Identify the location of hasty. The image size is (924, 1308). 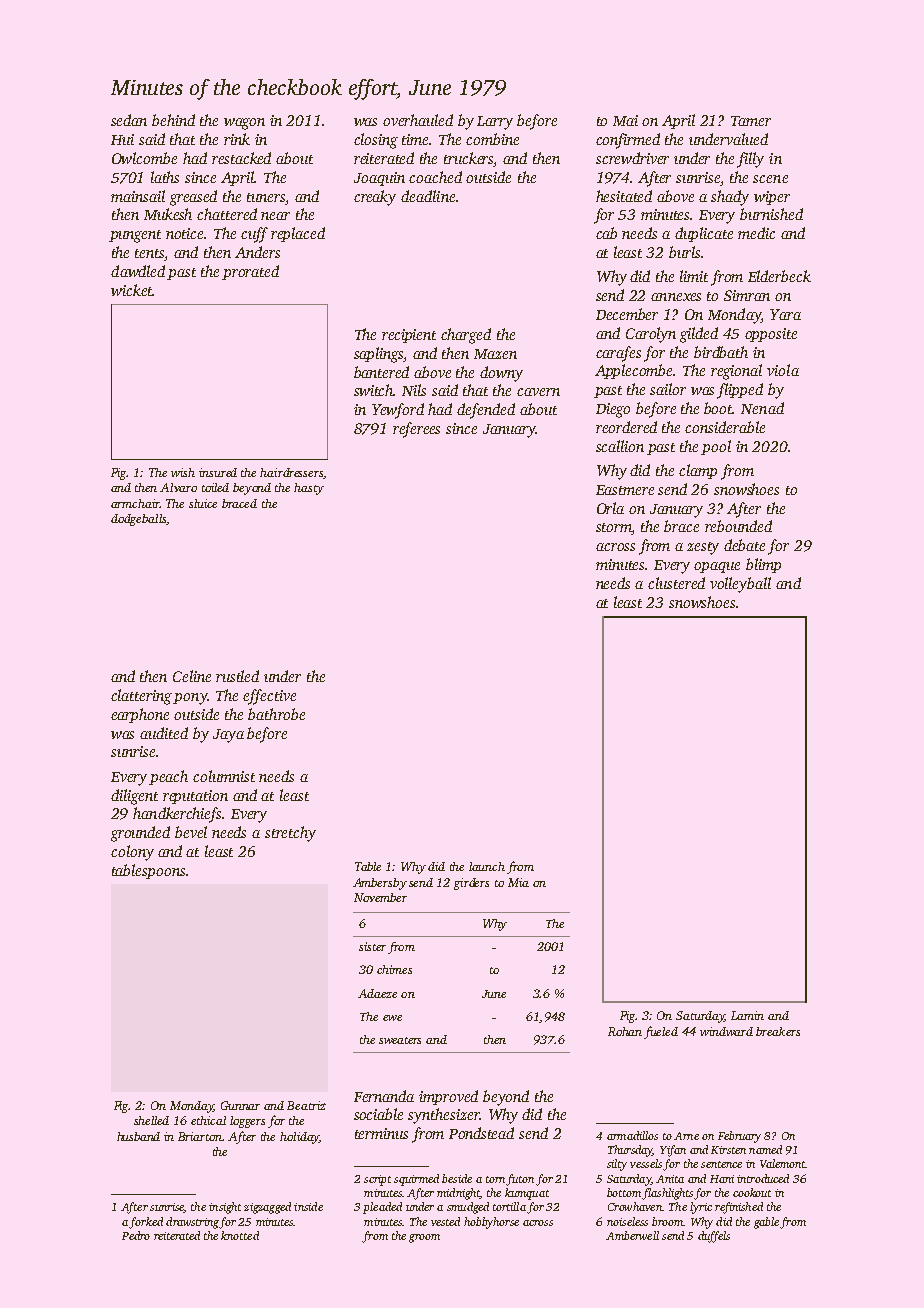
(309, 489).
